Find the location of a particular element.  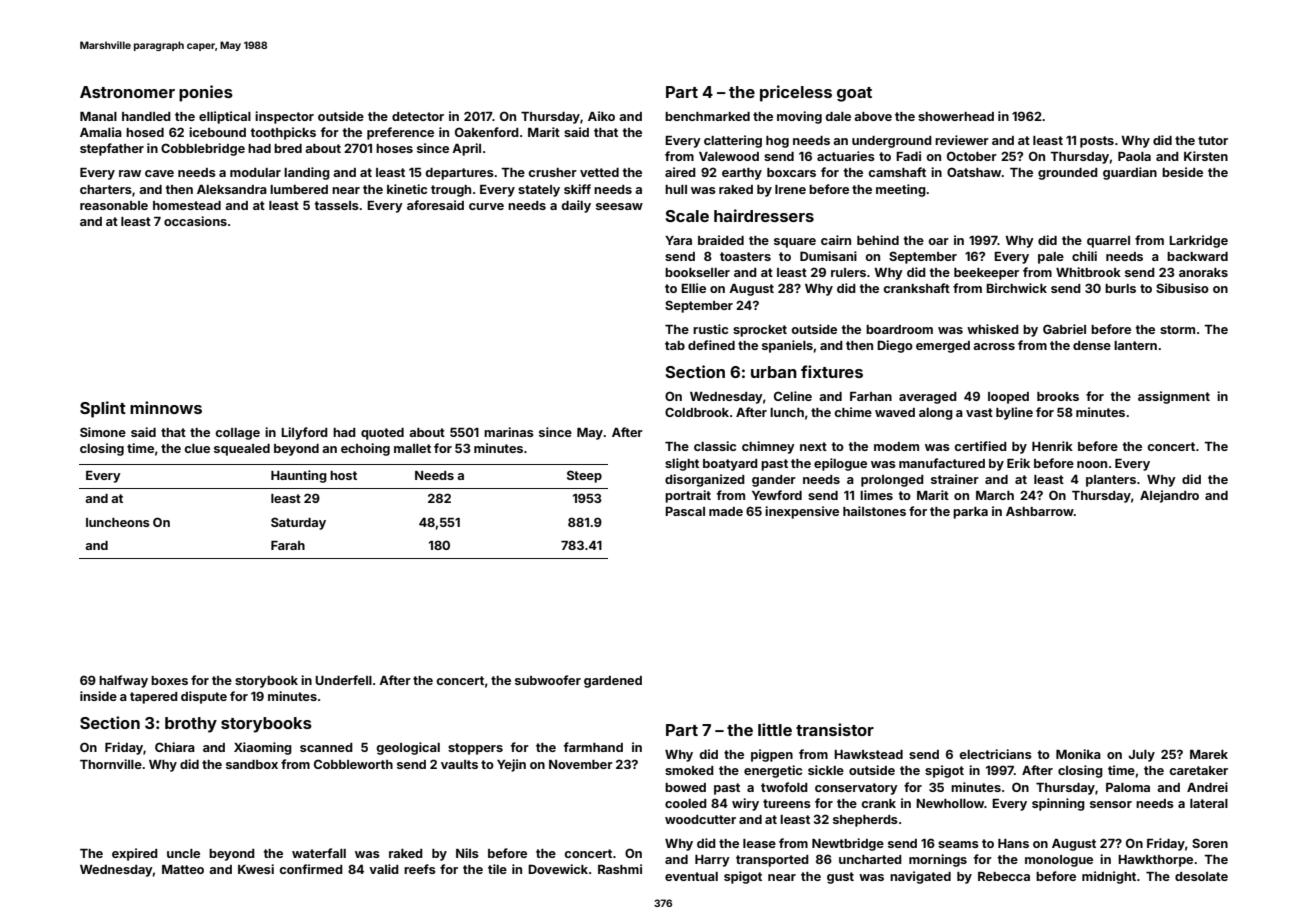

showerhead is located at coordinates (956, 116).
